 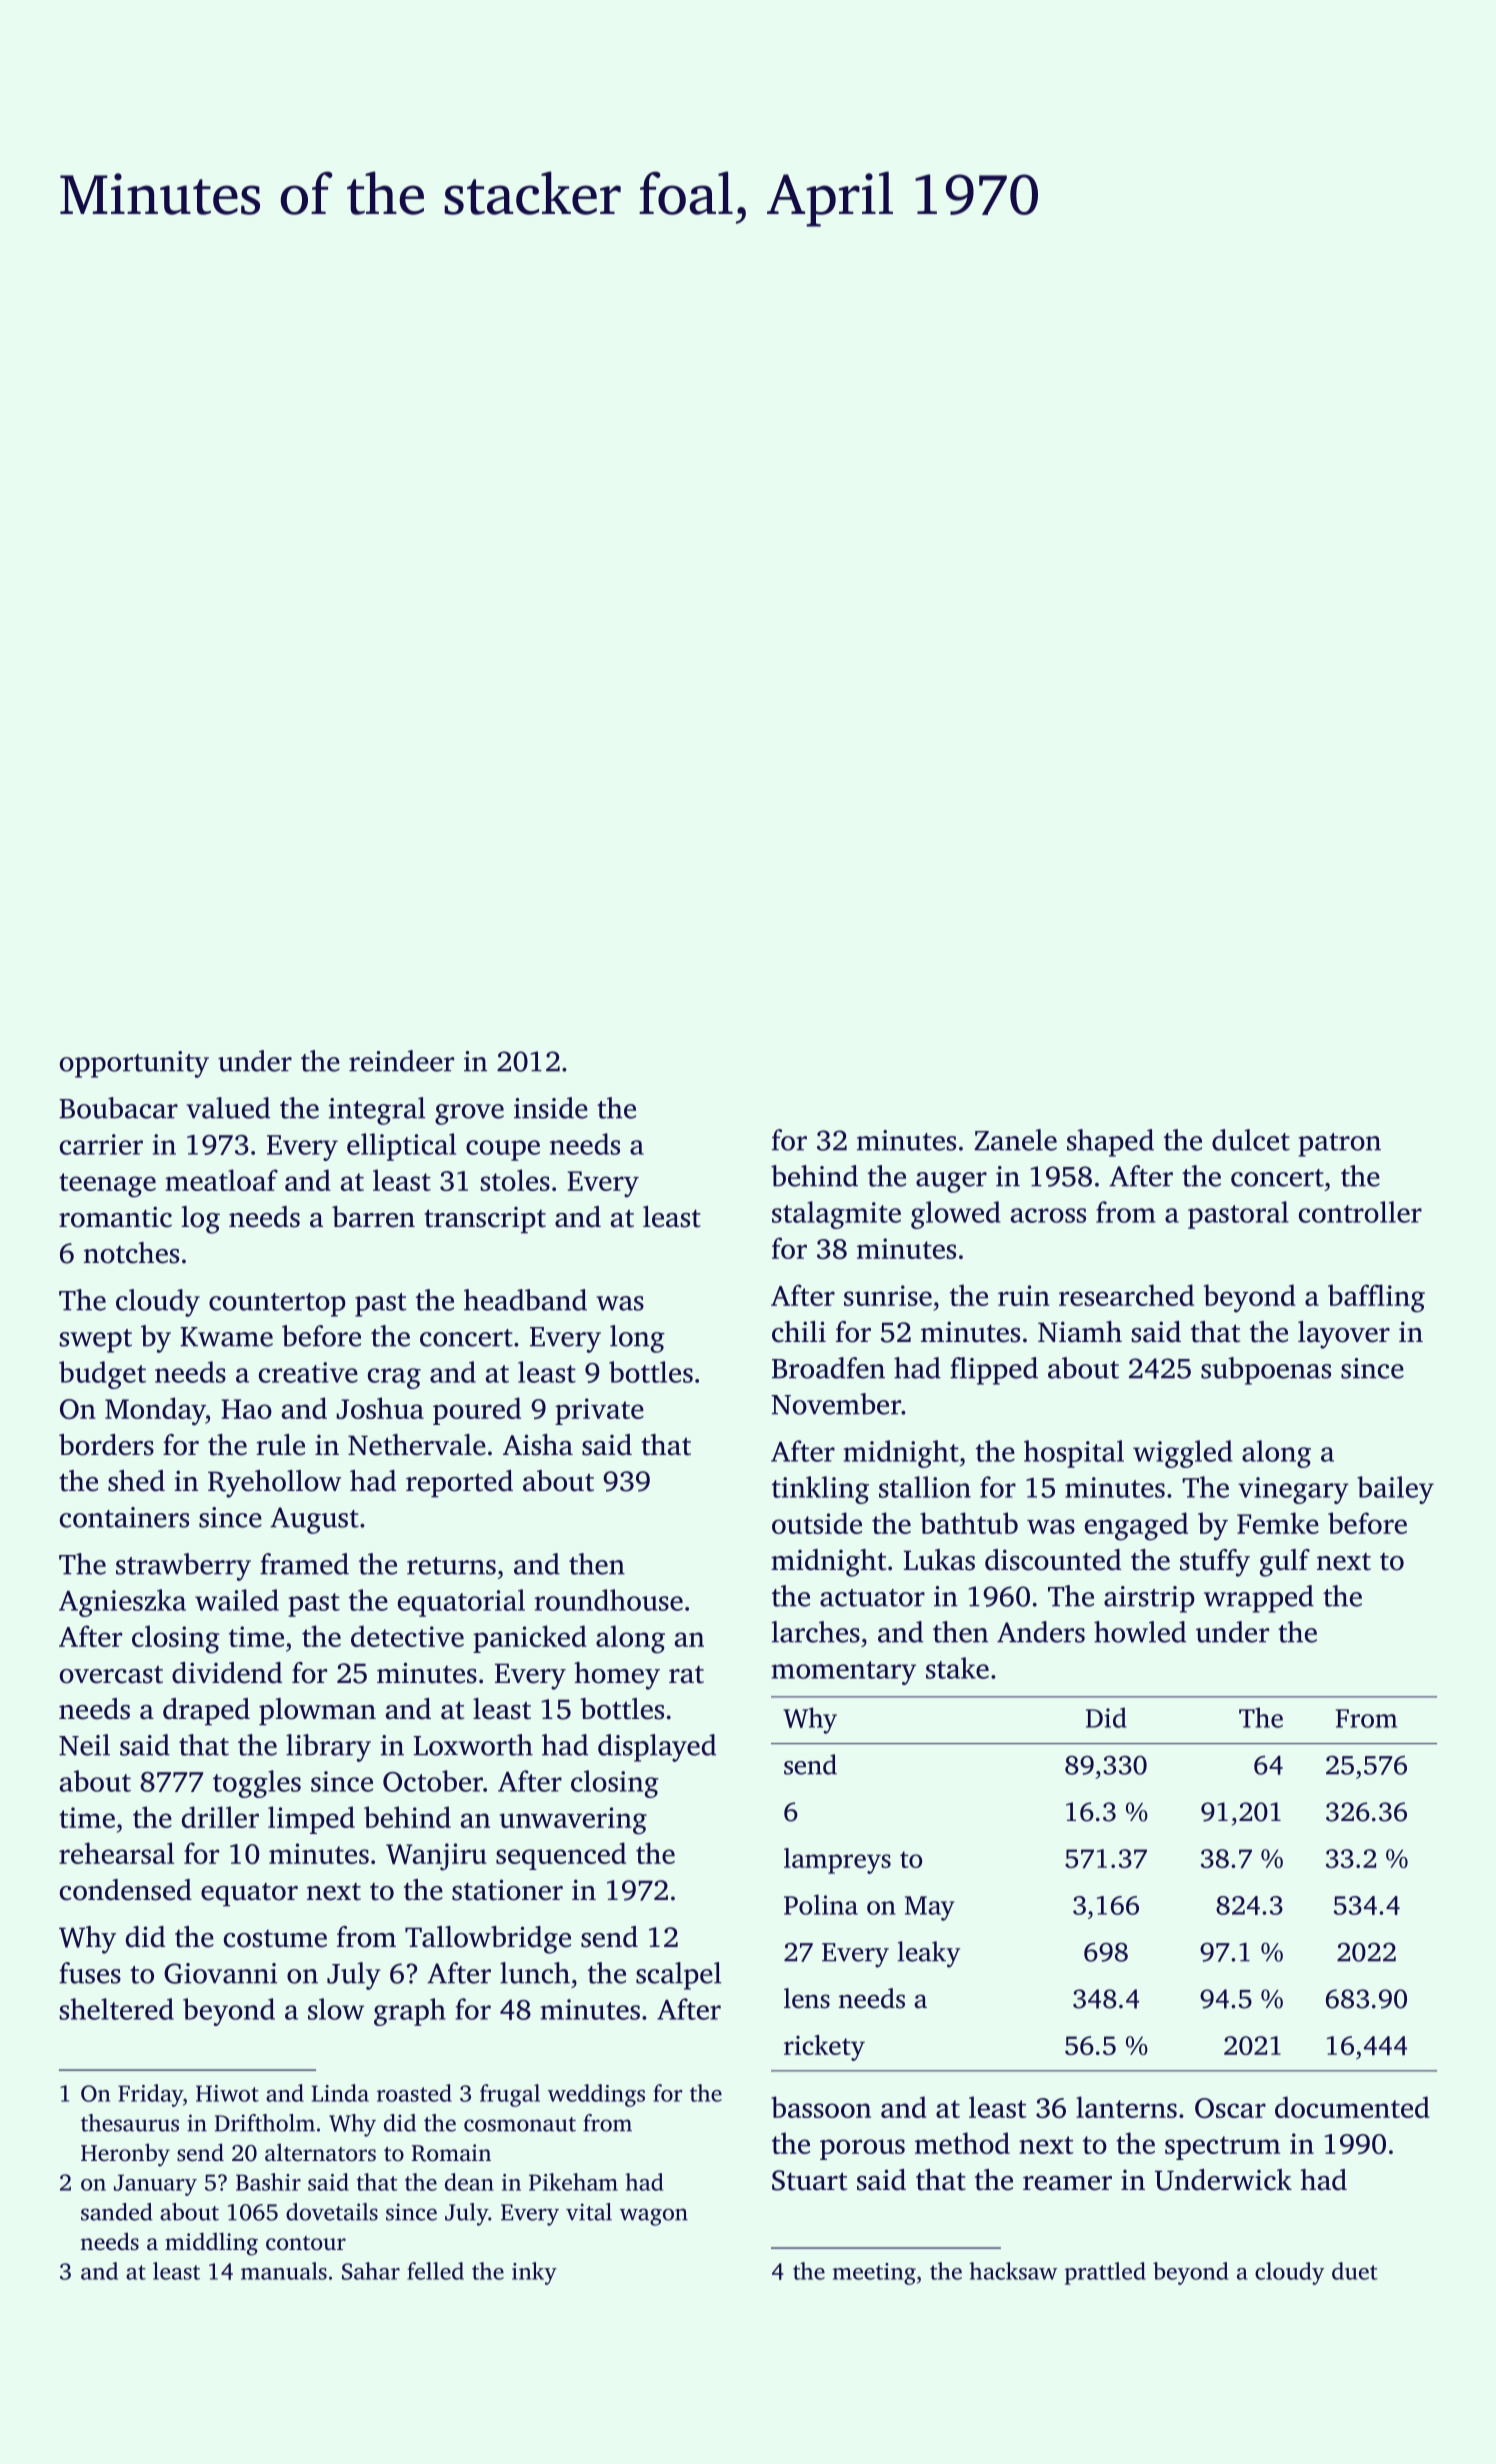 I want to click on Agnieszka, so click(x=122, y=1603).
